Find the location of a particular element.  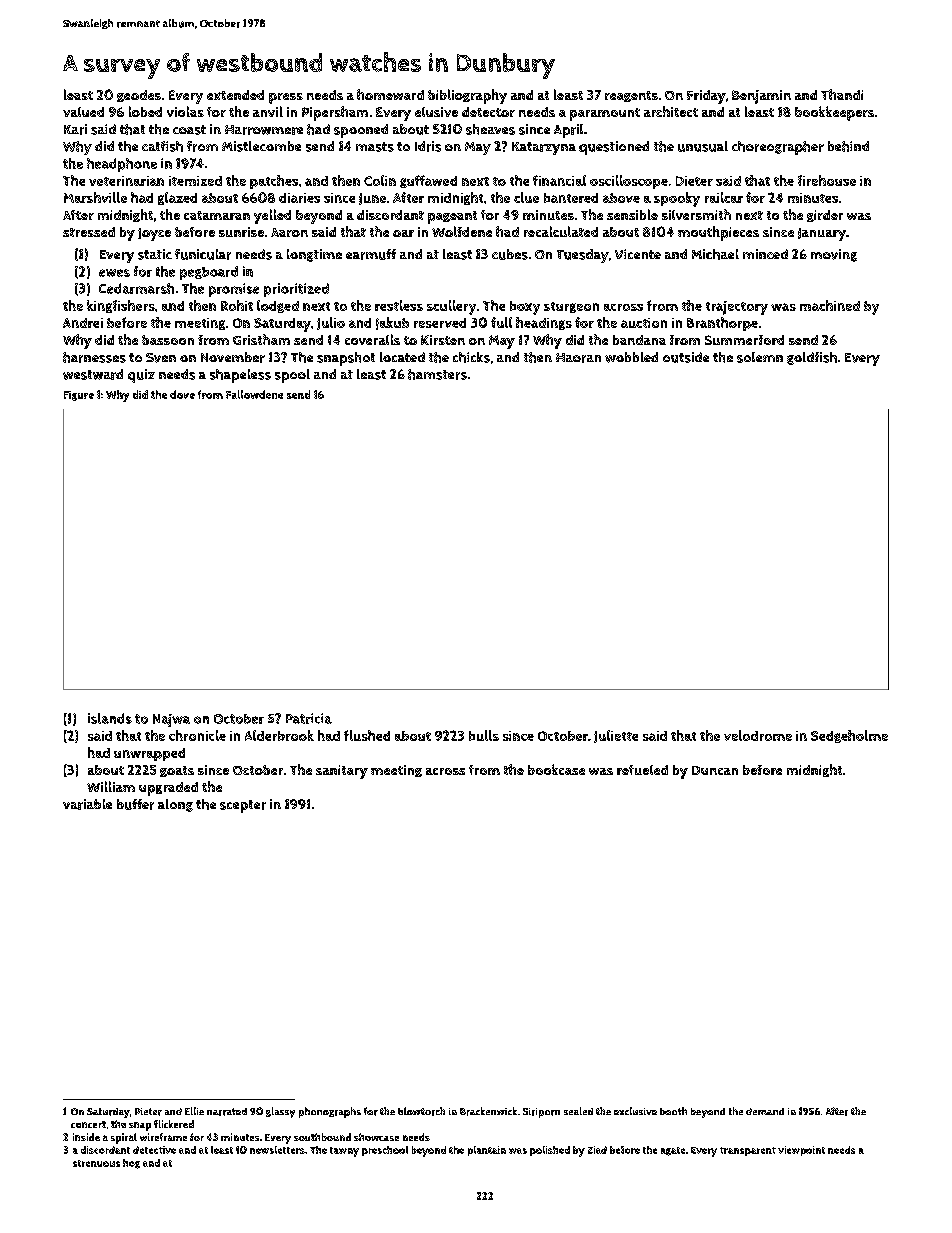

hog is located at coordinates (131, 1164).
